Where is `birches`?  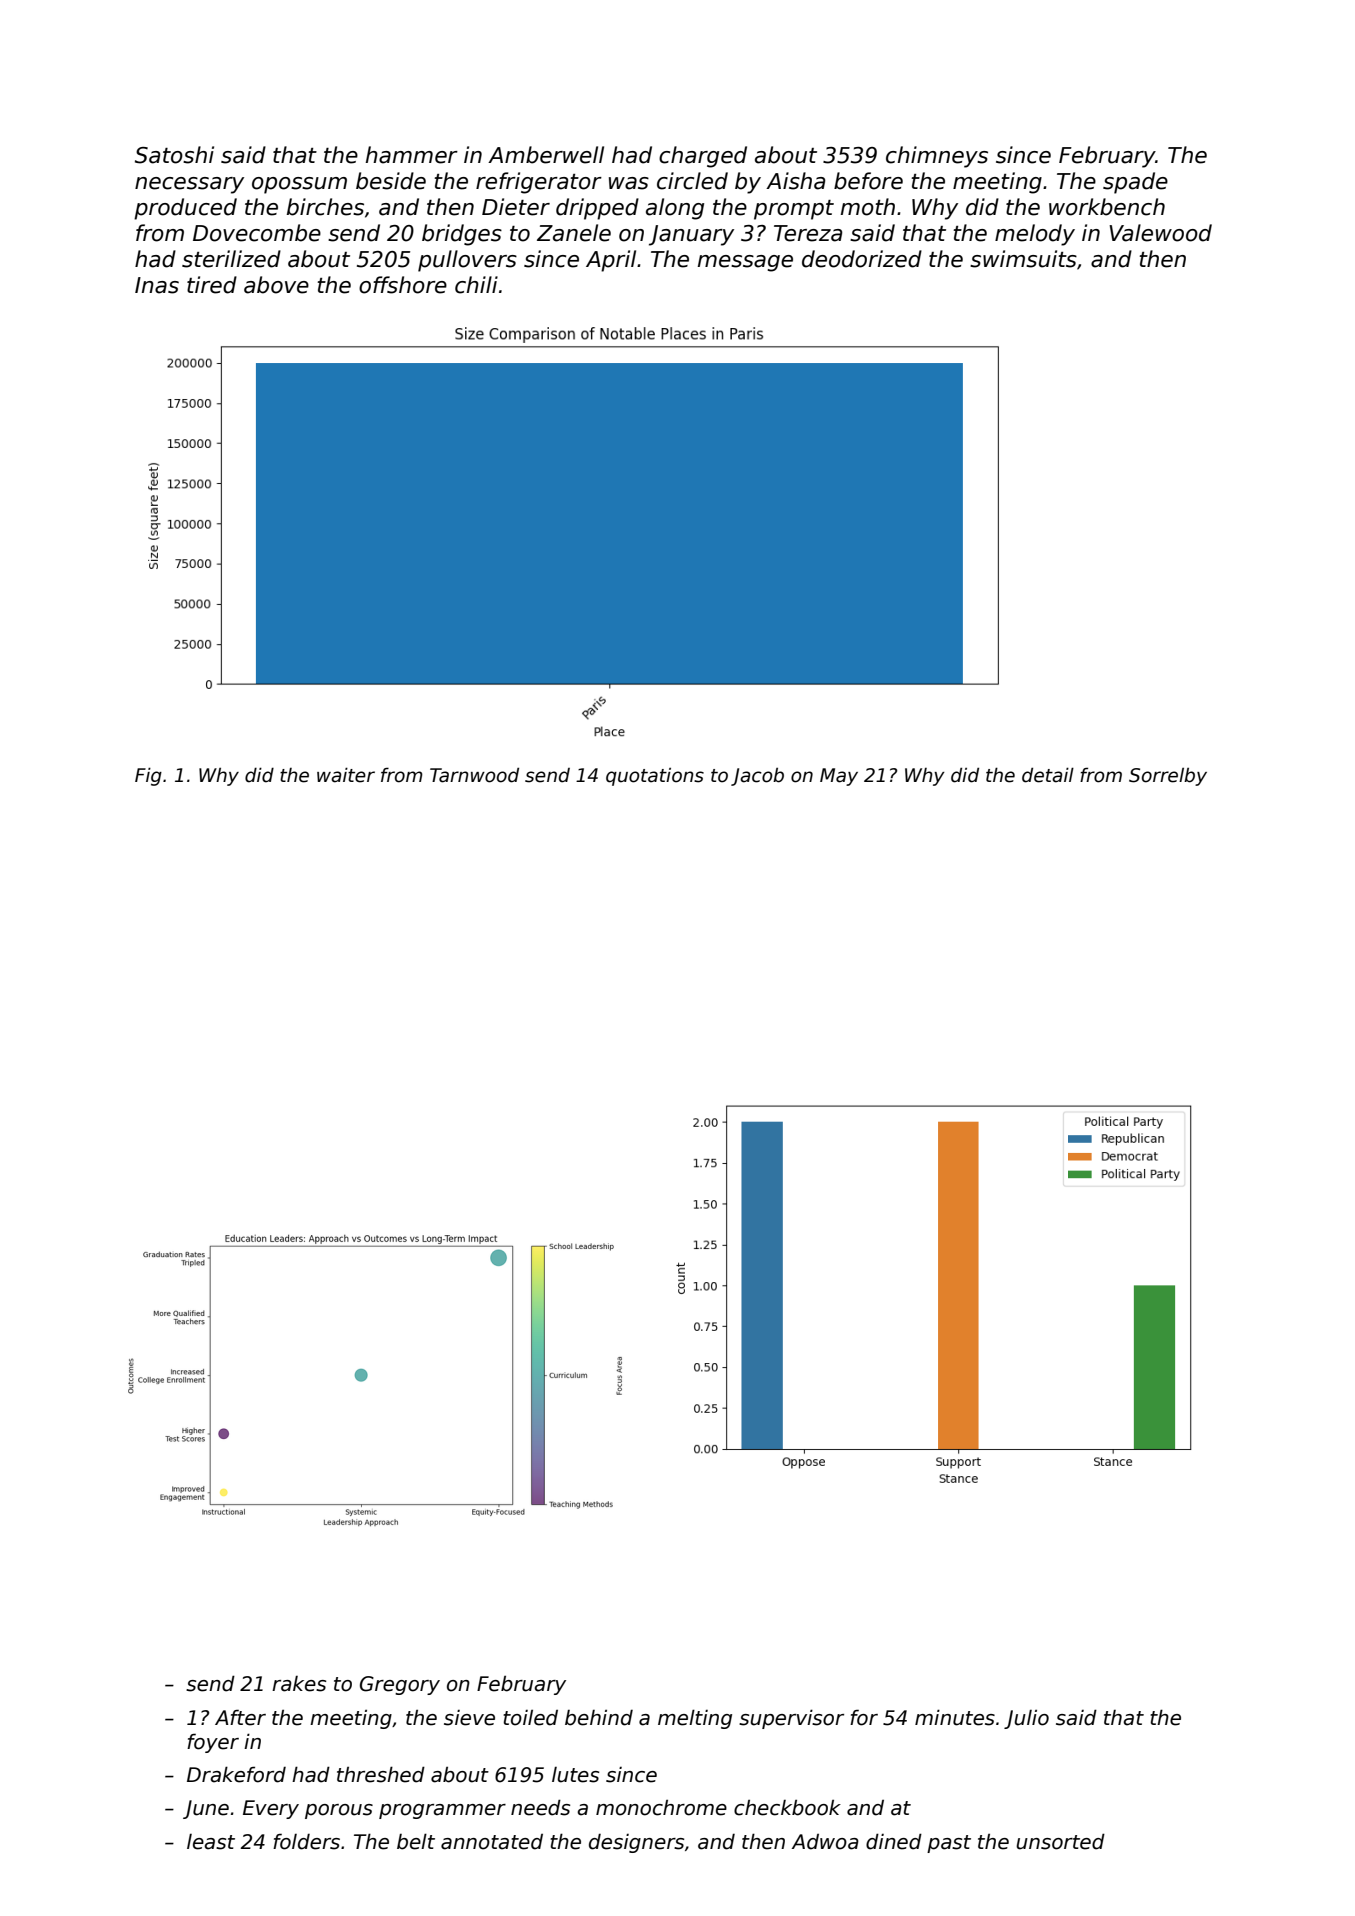 birches is located at coordinates (325, 207).
